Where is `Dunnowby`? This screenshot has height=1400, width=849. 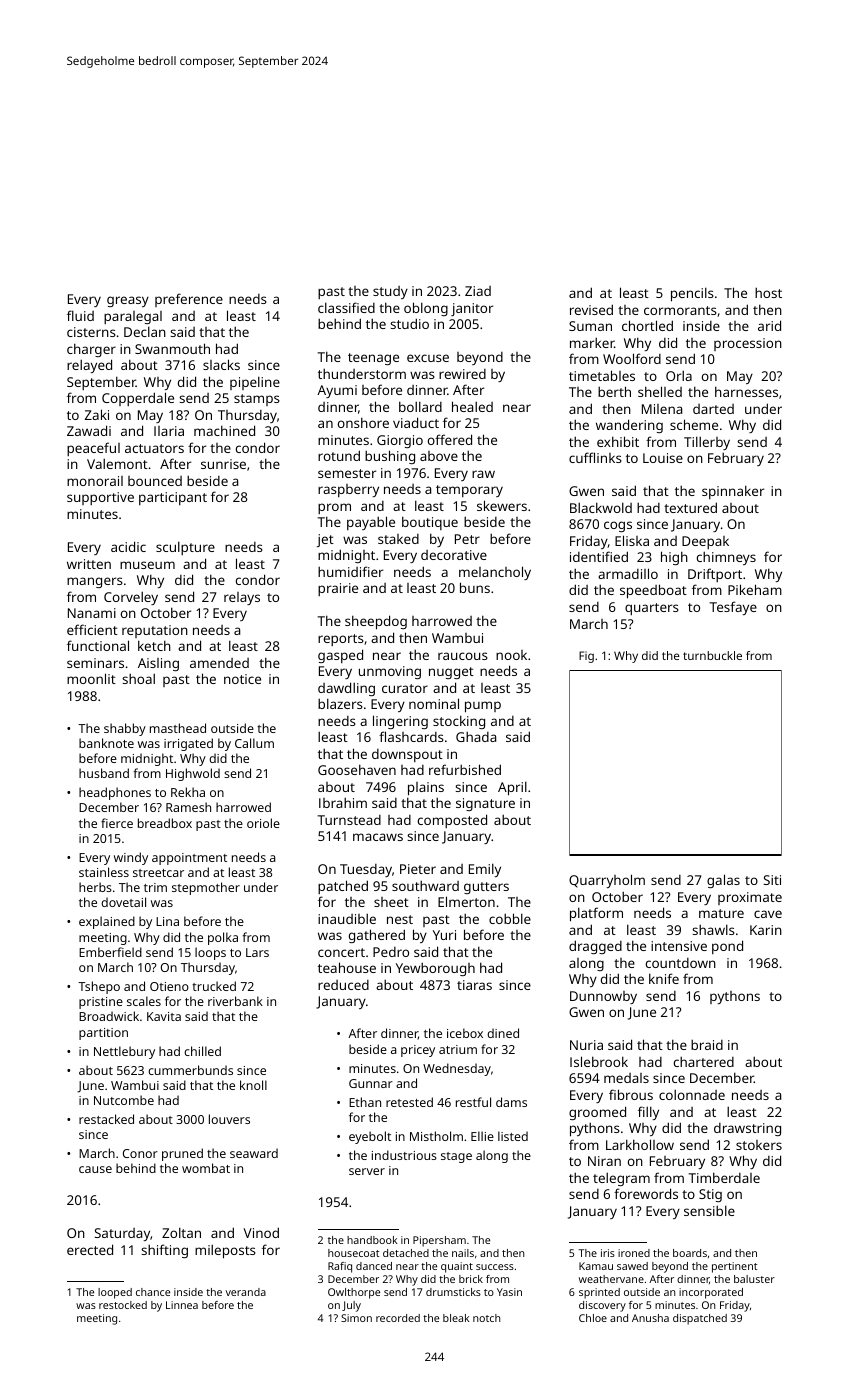
Dunnowby is located at coordinates (603, 997).
